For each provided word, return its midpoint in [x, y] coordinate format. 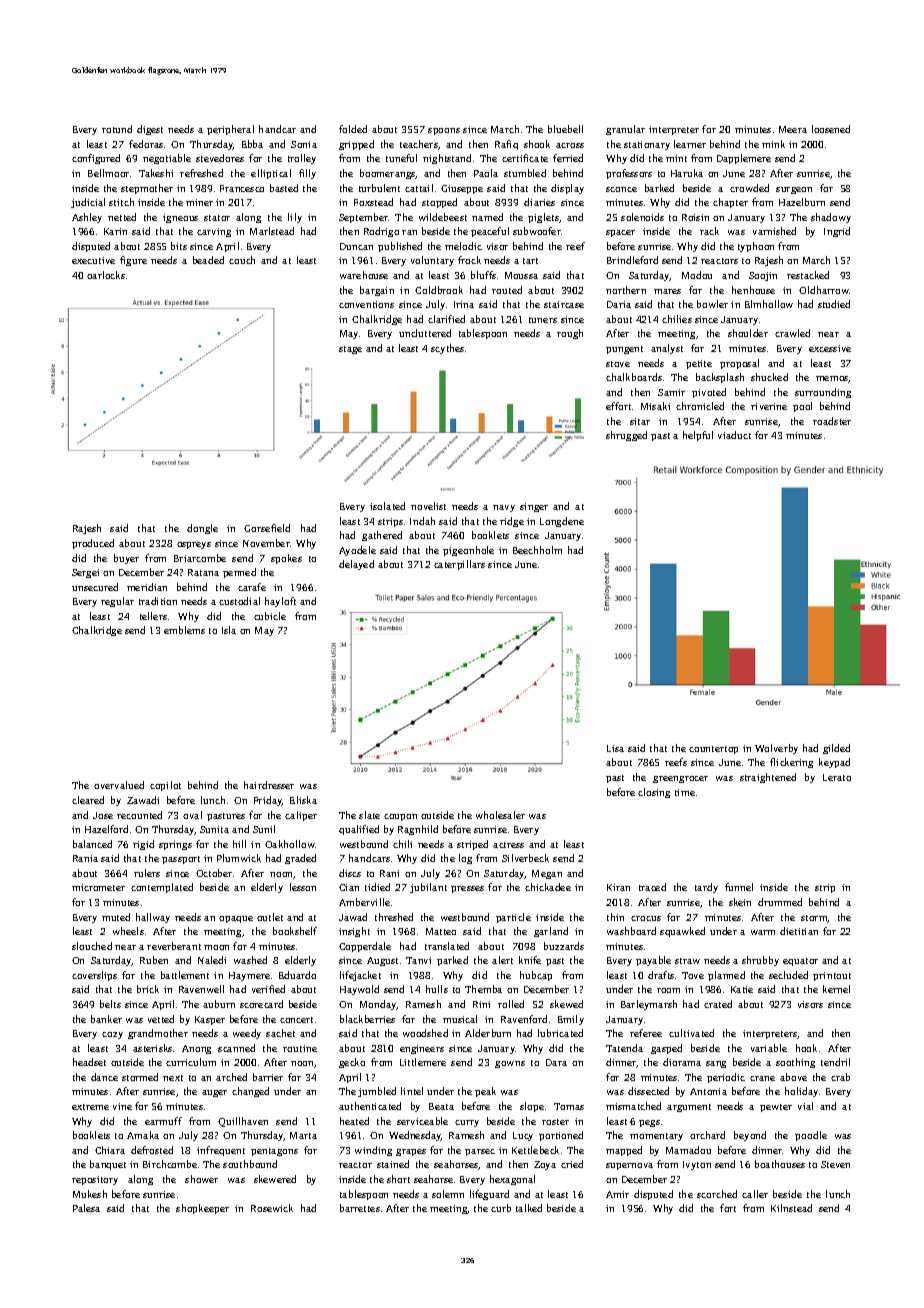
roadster [832, 421]
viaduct [734, 435]
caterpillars [459, 565]
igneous [180, 218]
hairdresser [269, 785]
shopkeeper [202, 1209]
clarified [446, 319]
